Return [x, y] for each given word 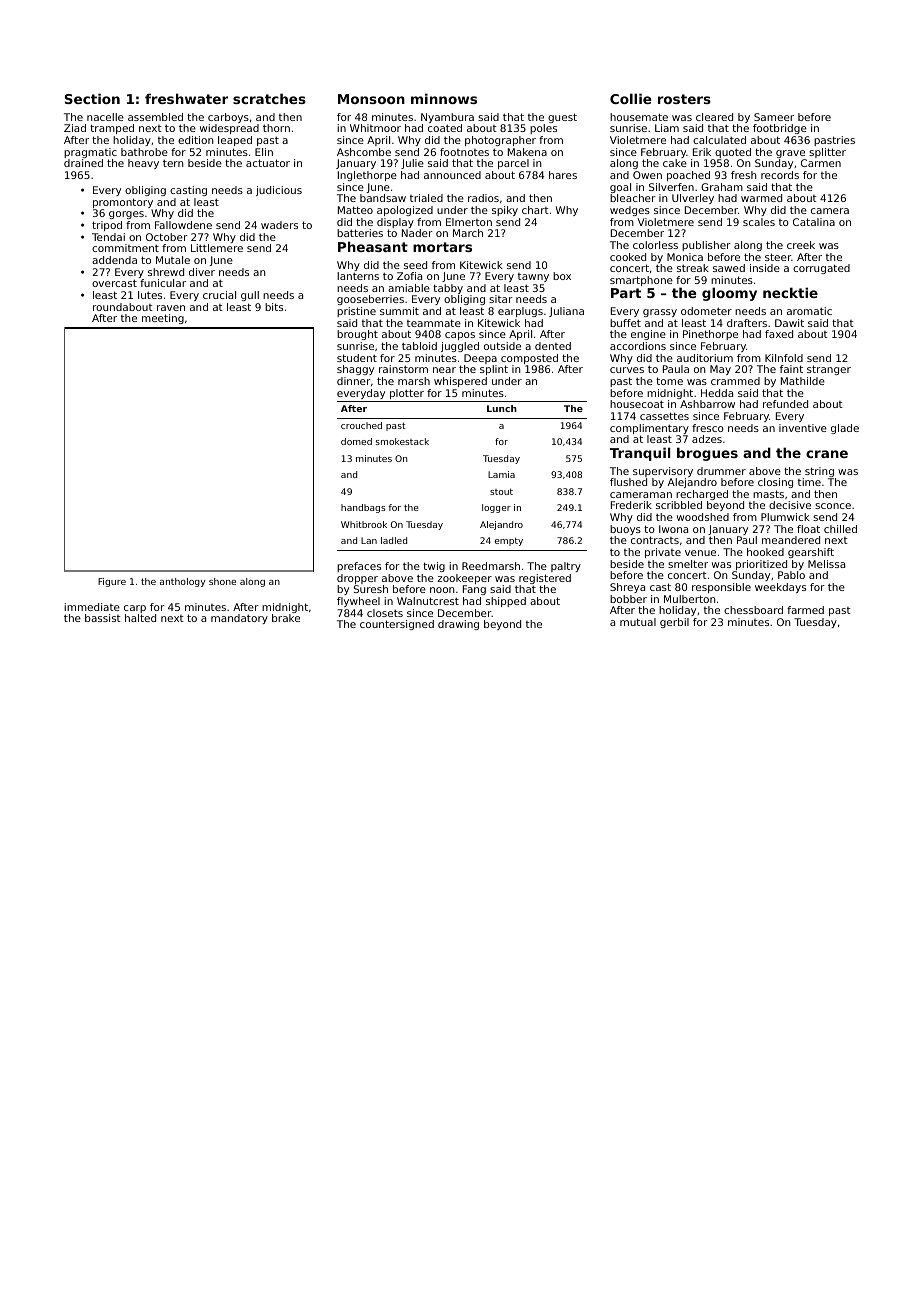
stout [501, 491]
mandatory [239, 619]
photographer [500, 141]
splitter [827, 153]
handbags [363, 508]
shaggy [355, 370]
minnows [444, 98]
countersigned [397, 625]
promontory [123, 203]
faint [791, 369]
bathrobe [144, 152]
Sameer [774, 117]
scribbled [679, 505]
